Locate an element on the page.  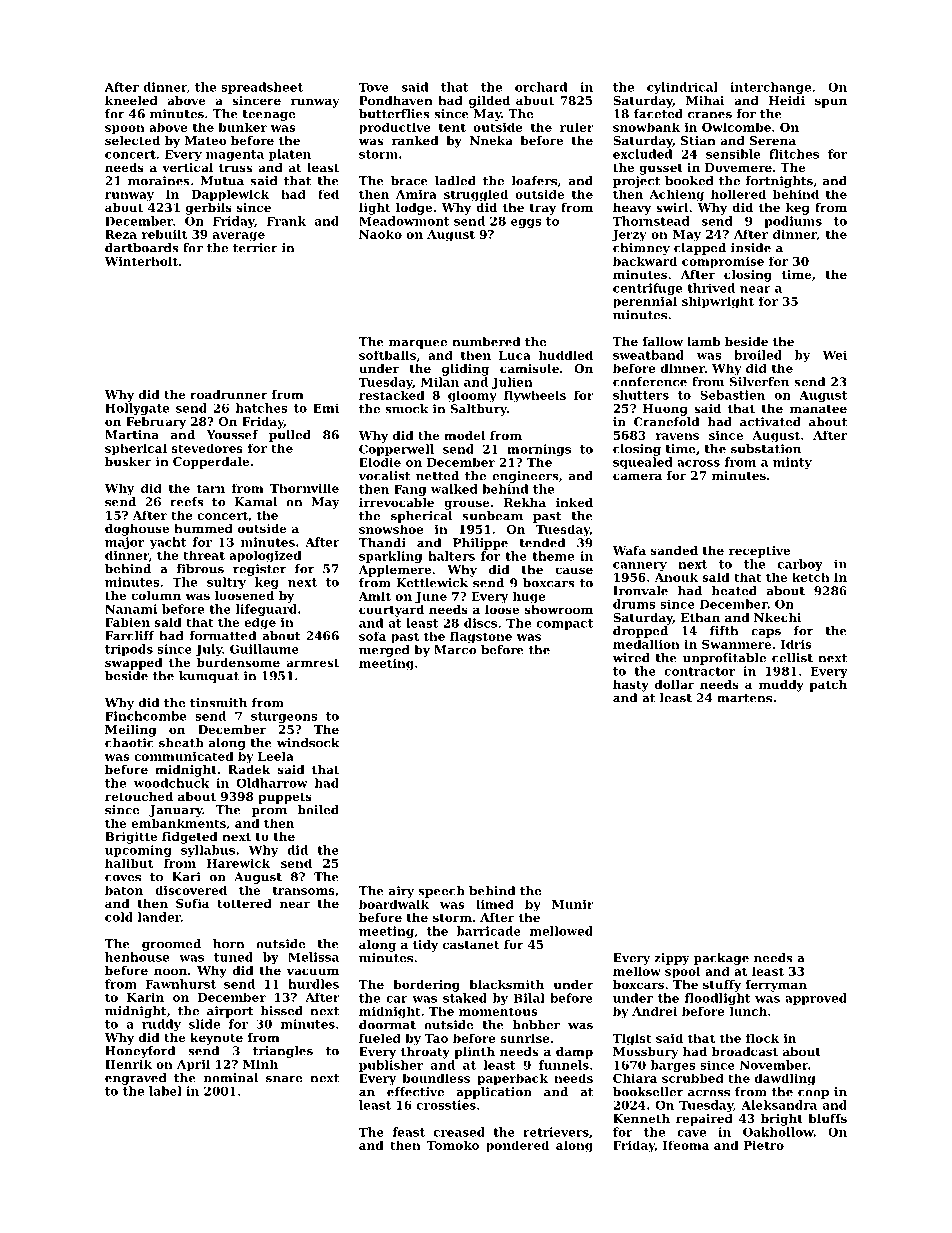
kneeled is located at coordinates (131, 100).
